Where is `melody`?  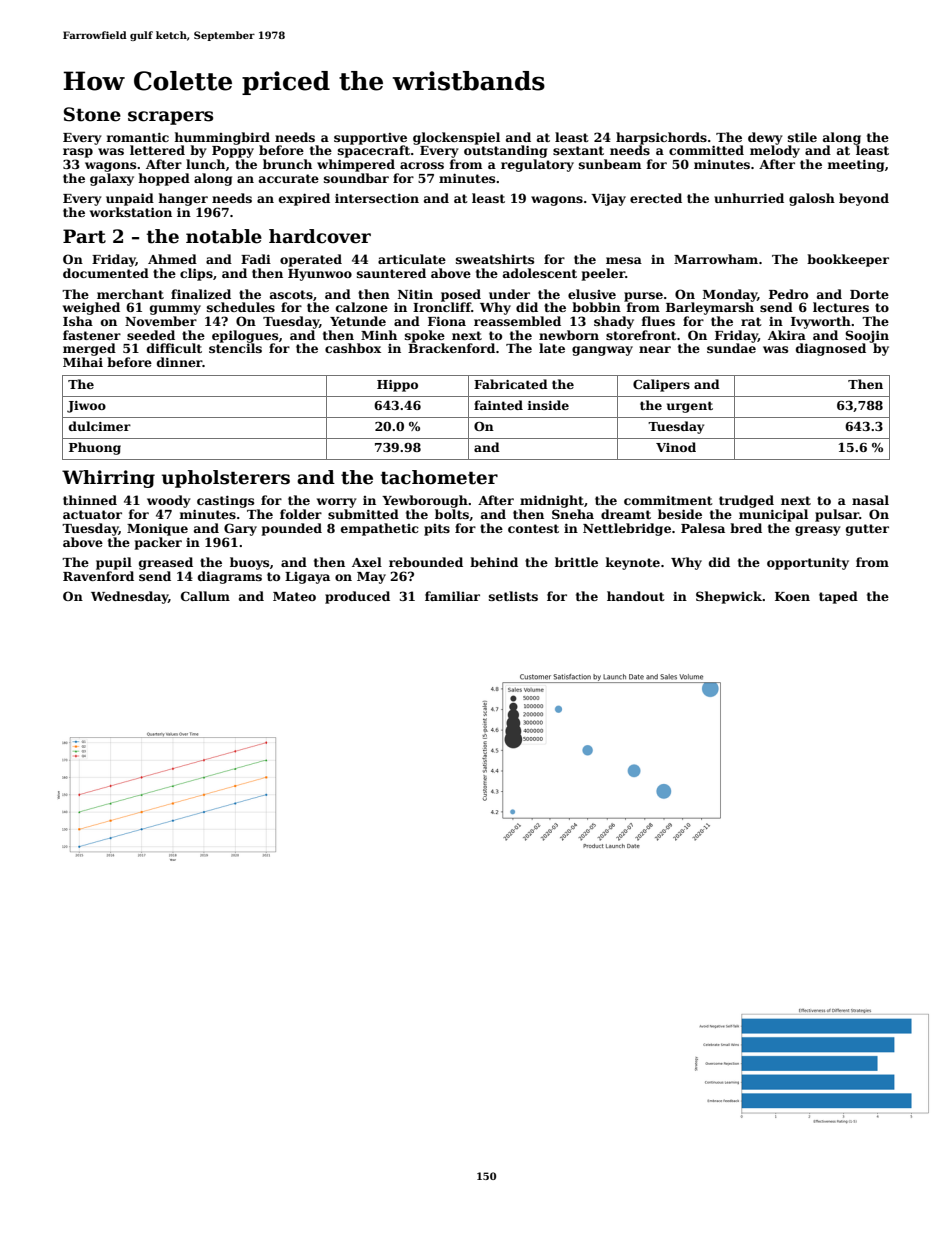
melody is located at coordinates (775, 151).
